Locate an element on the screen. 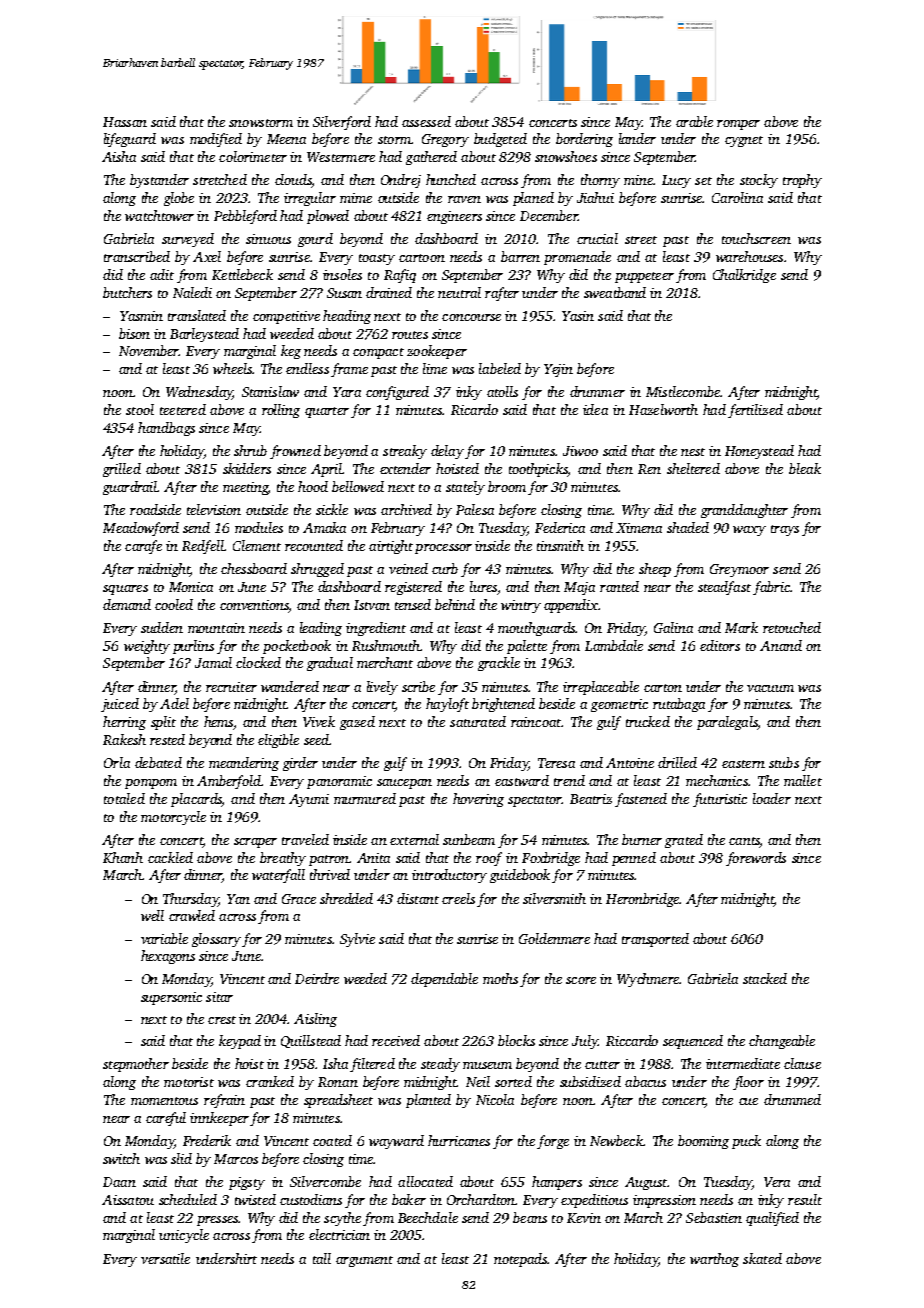  Silverford is located at coordinates (342, 123).
